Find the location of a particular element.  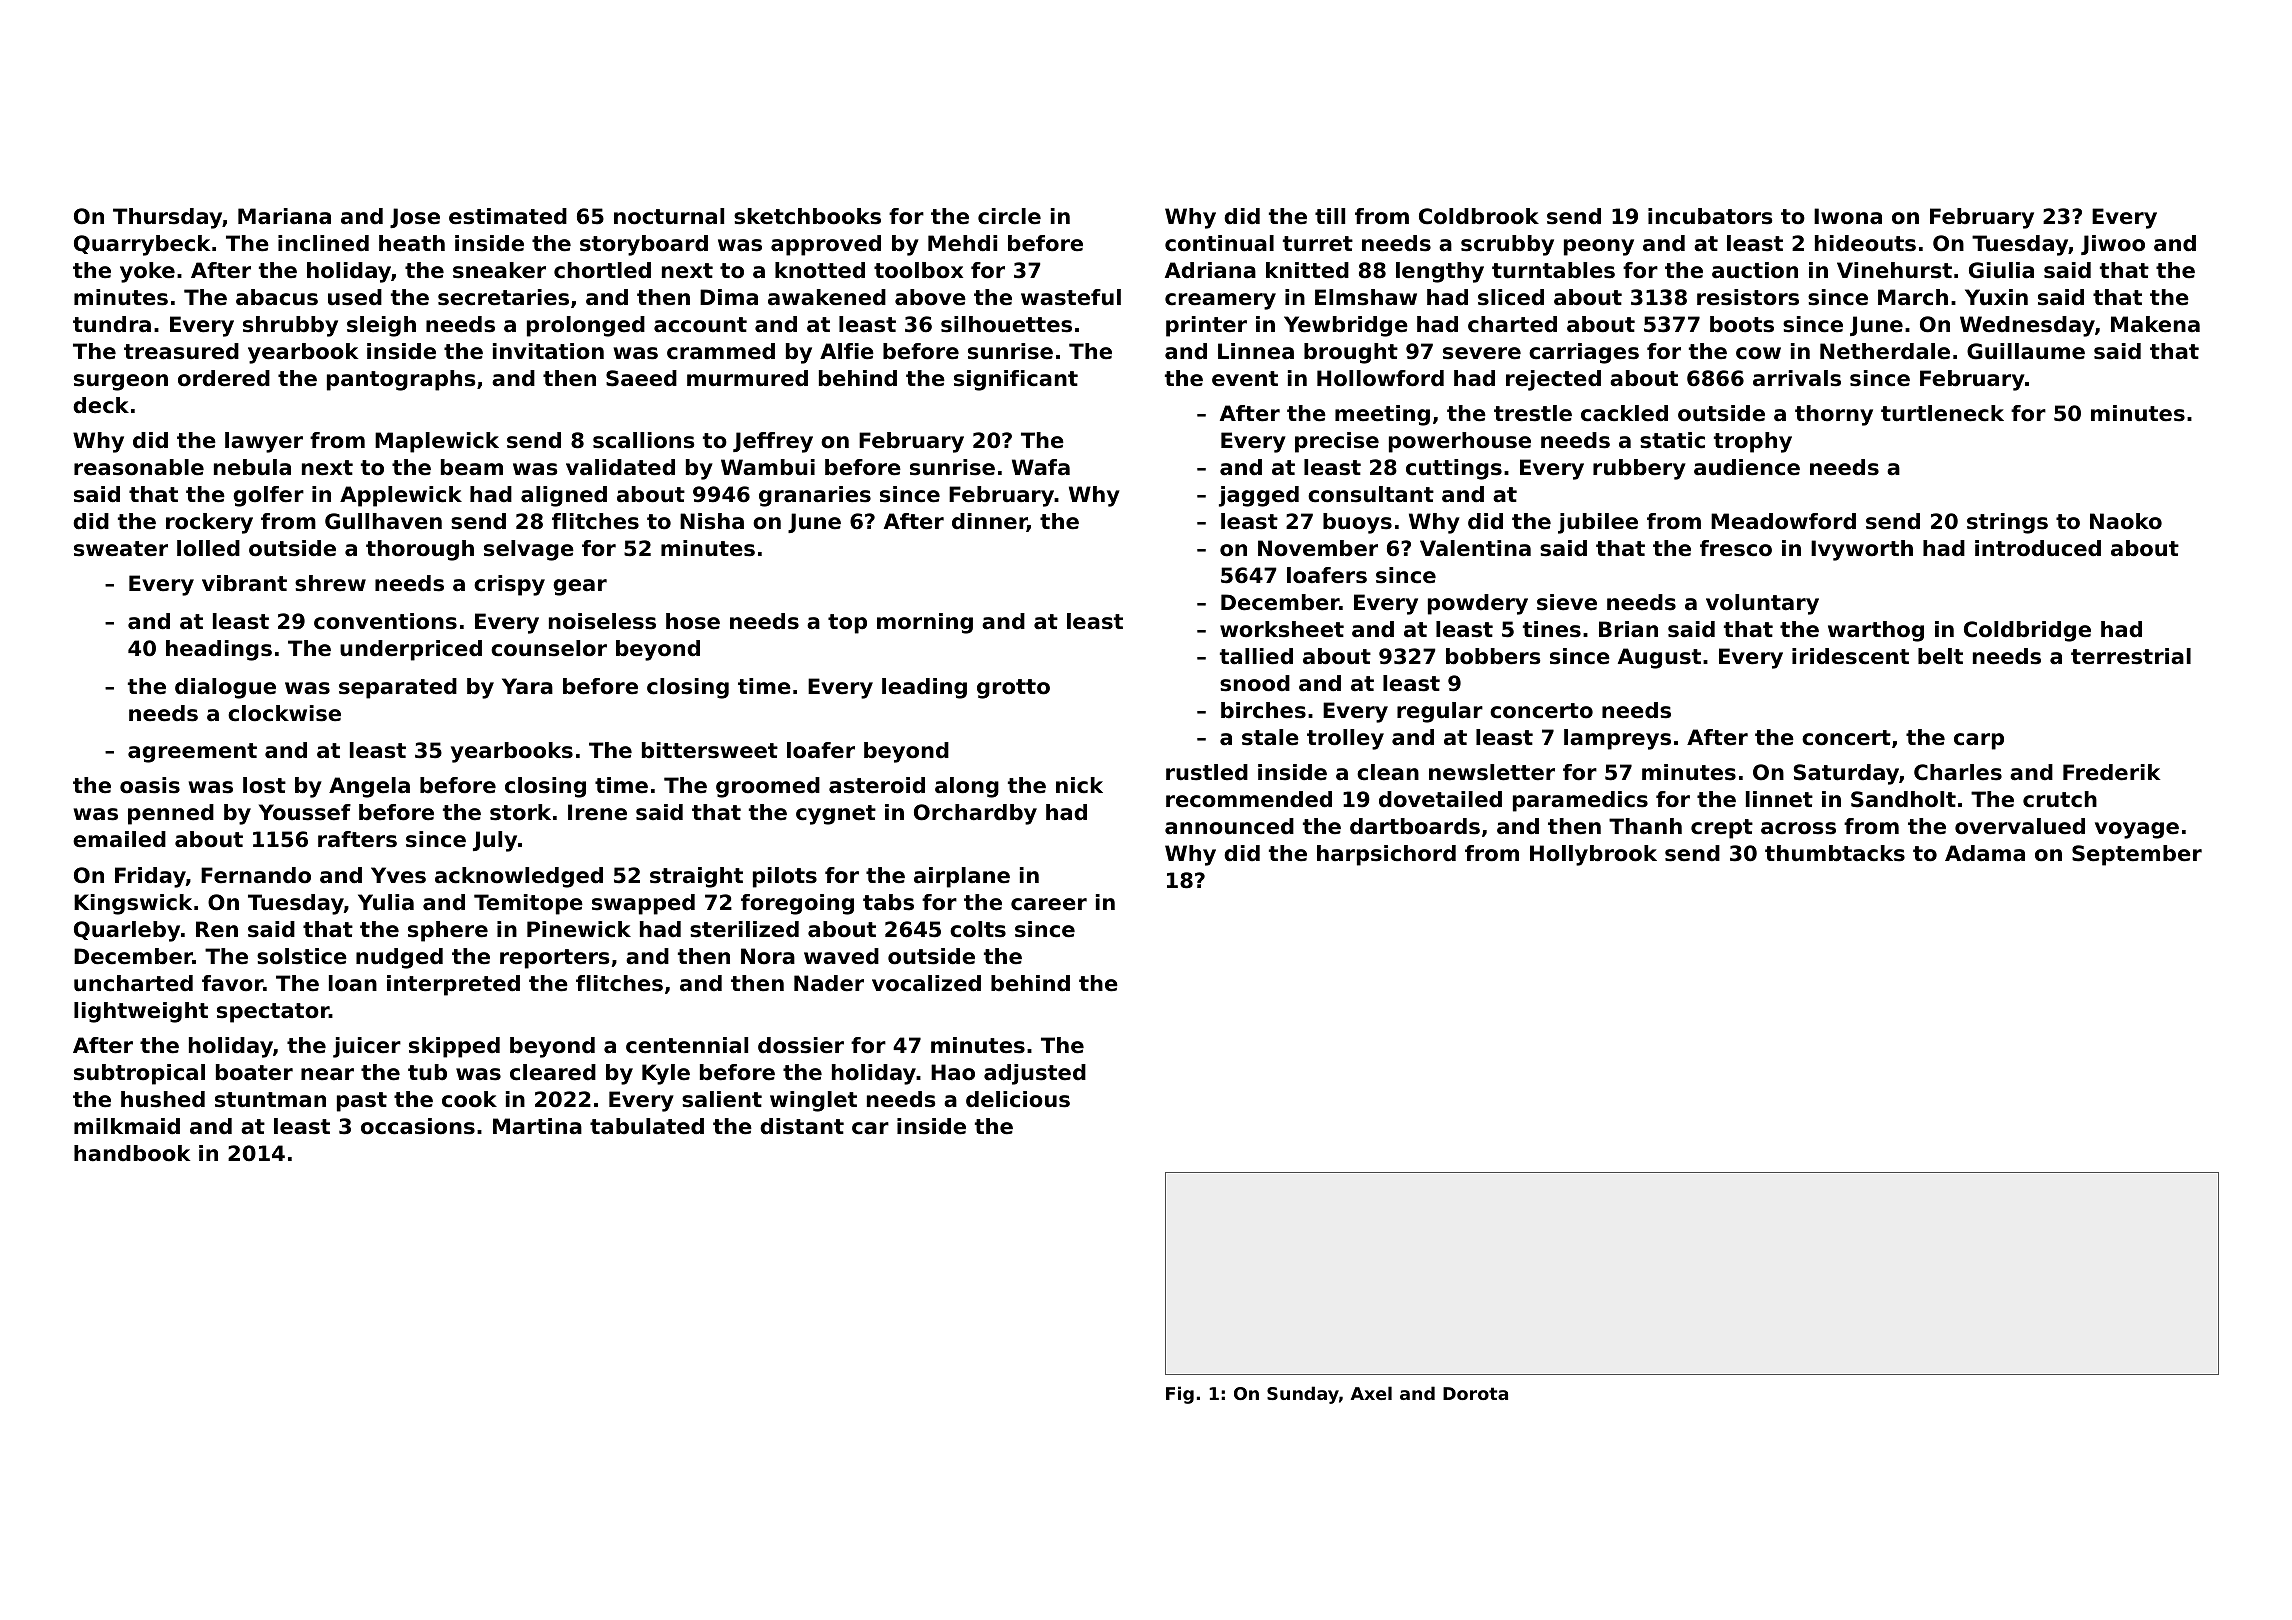

Yara is located at coordinates (527, 686).
